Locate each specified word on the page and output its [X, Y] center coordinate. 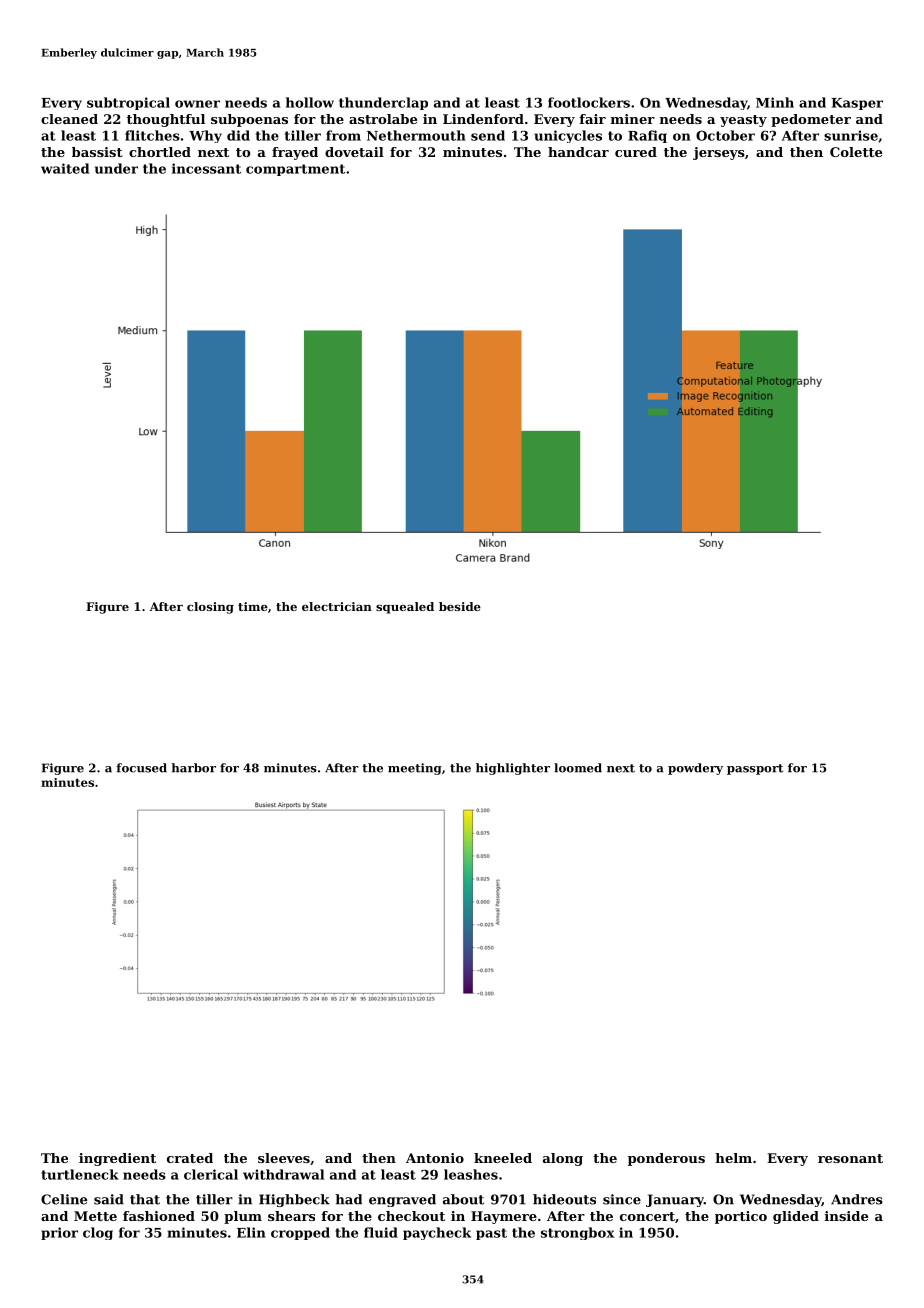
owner [197, 104]
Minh [775, 102]
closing [210, 608]
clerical [211, 1174]
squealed [405, 608]
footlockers [589, 102]
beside [460, 606]
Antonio [435, 1158]
